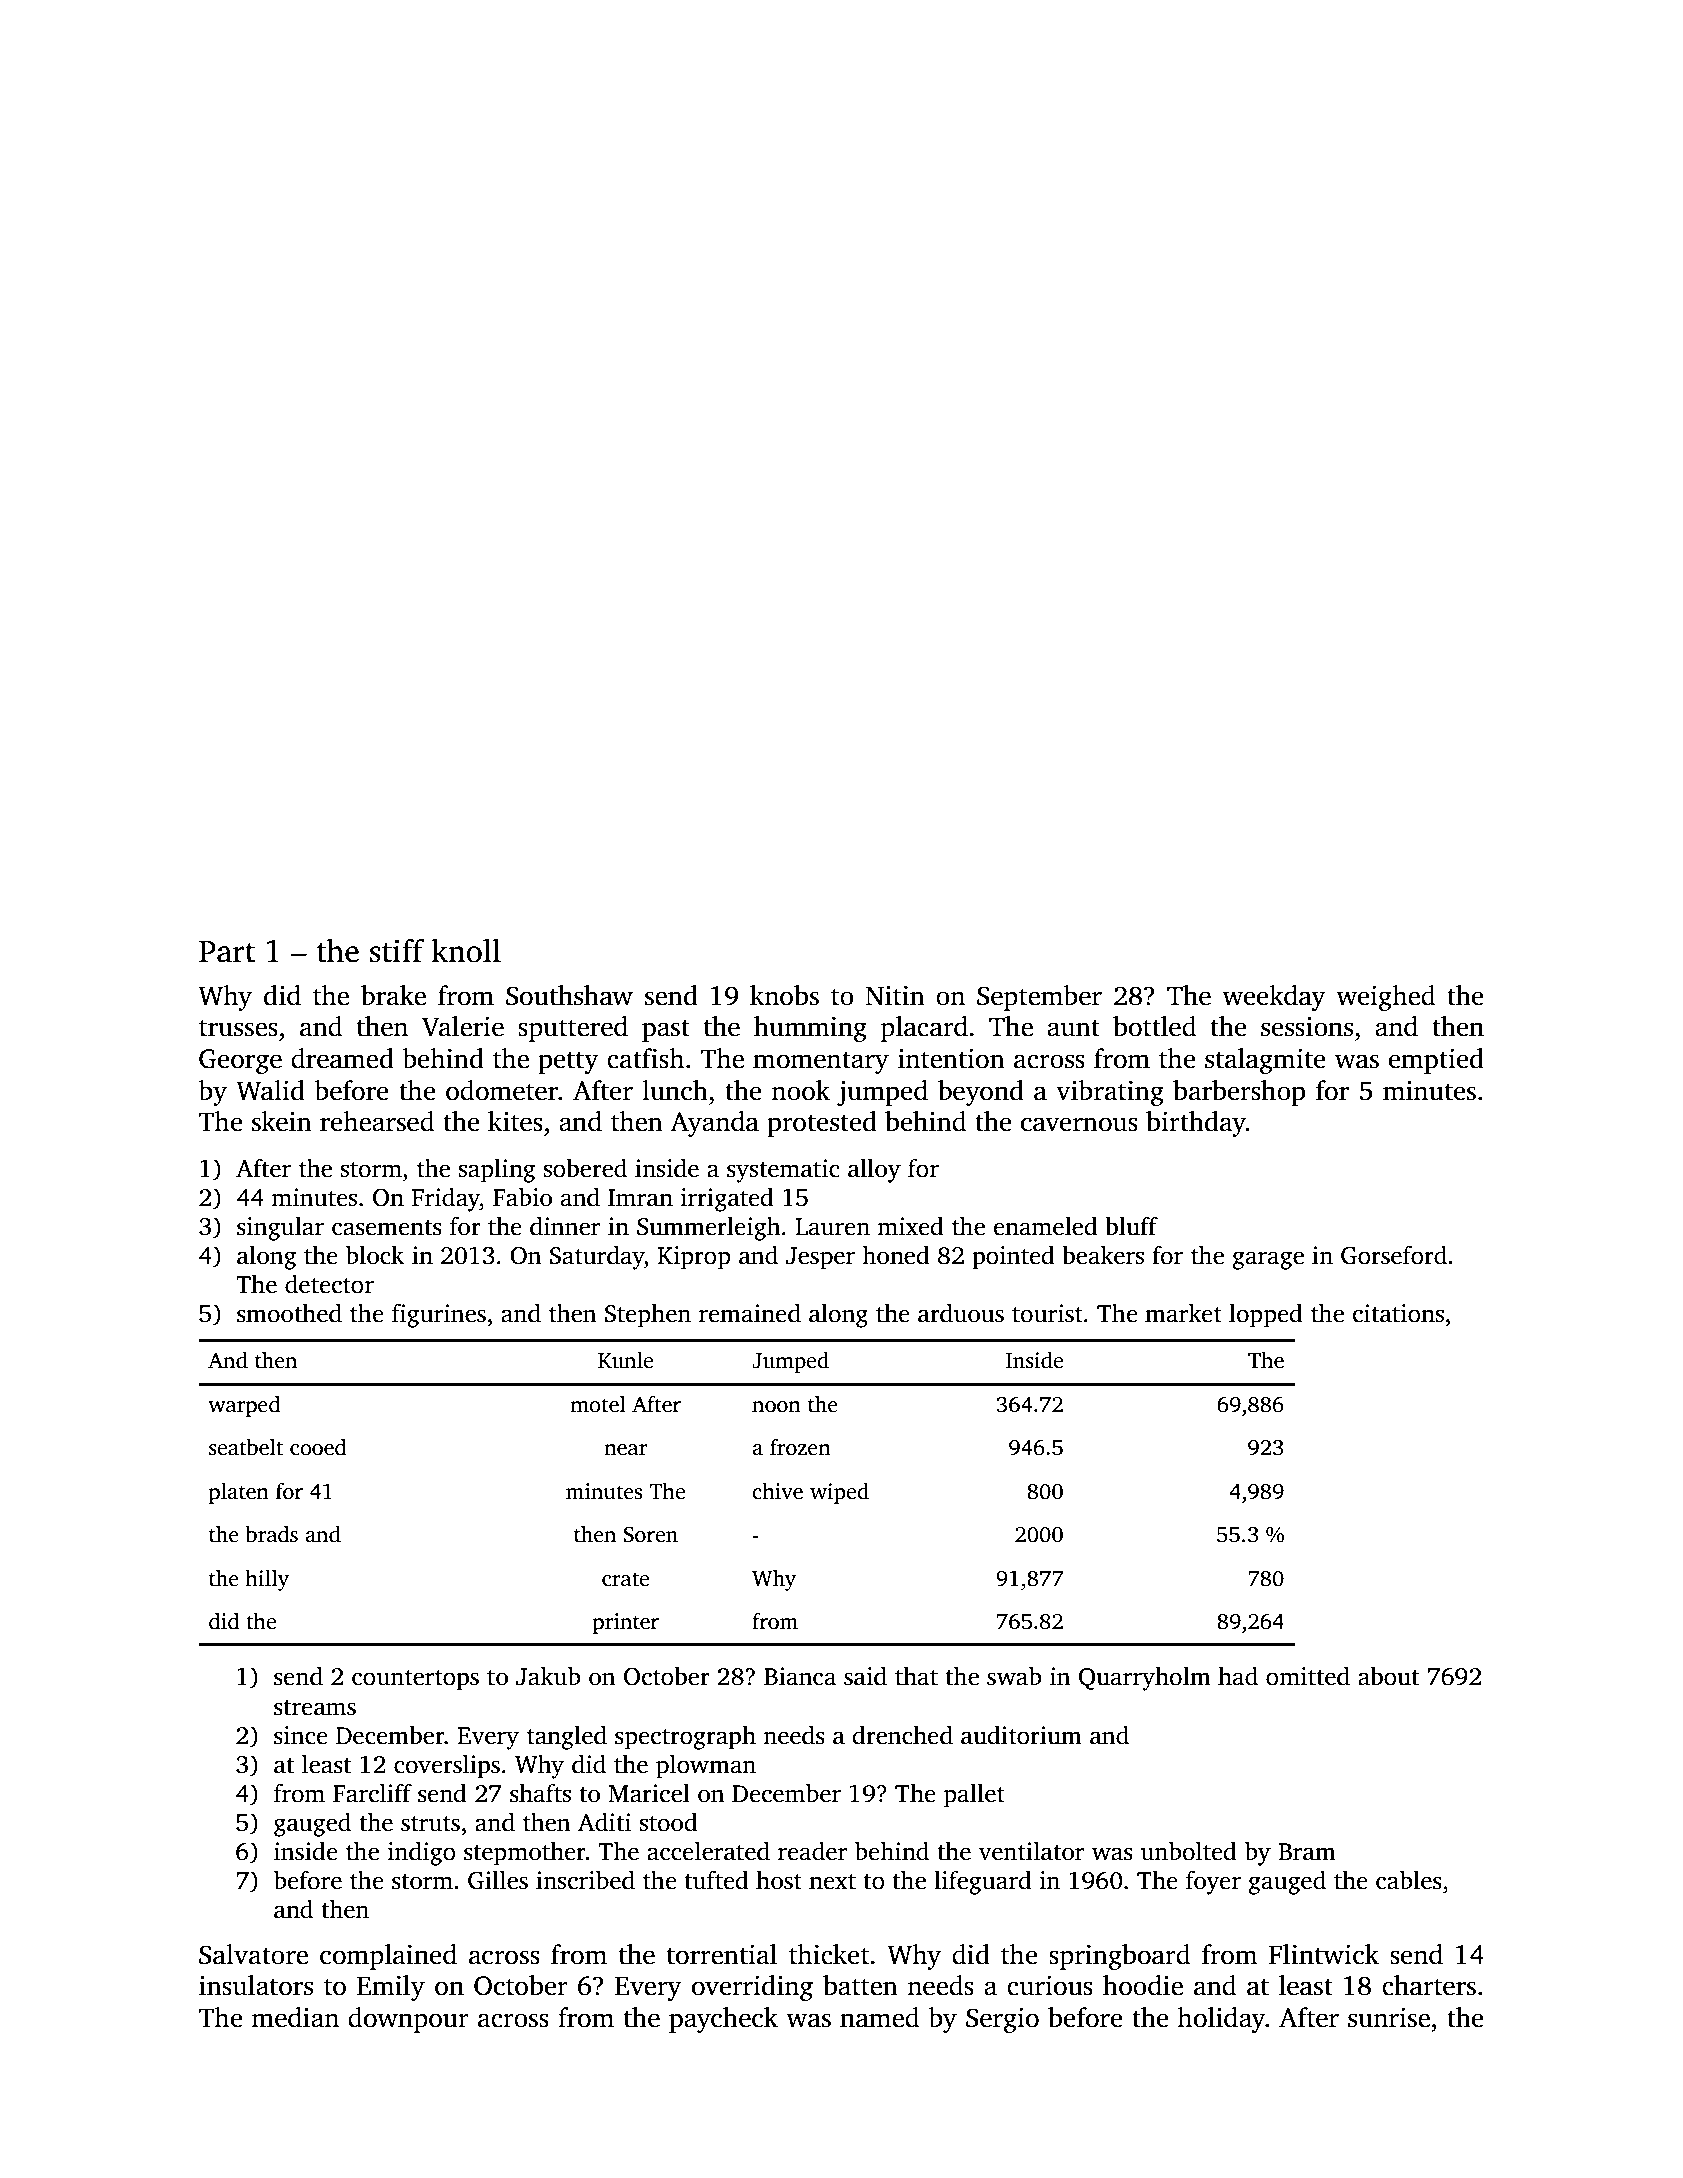 Image resolution: width=1683 pixels, height=2178 pixels. I want to click on about, so click(1388, 1676).
